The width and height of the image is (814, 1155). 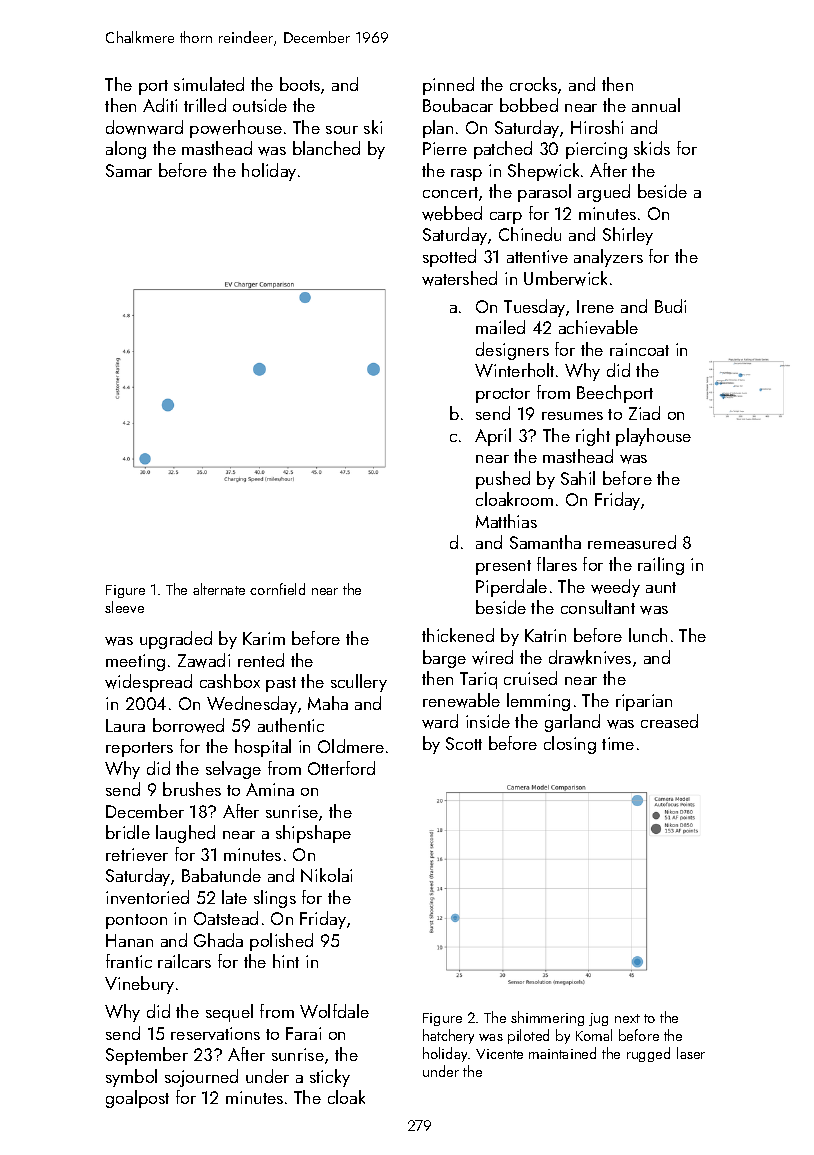 What do you see at coordinates (450, 192) in the image?
I see `concert` at bounding box center [450, 192].
